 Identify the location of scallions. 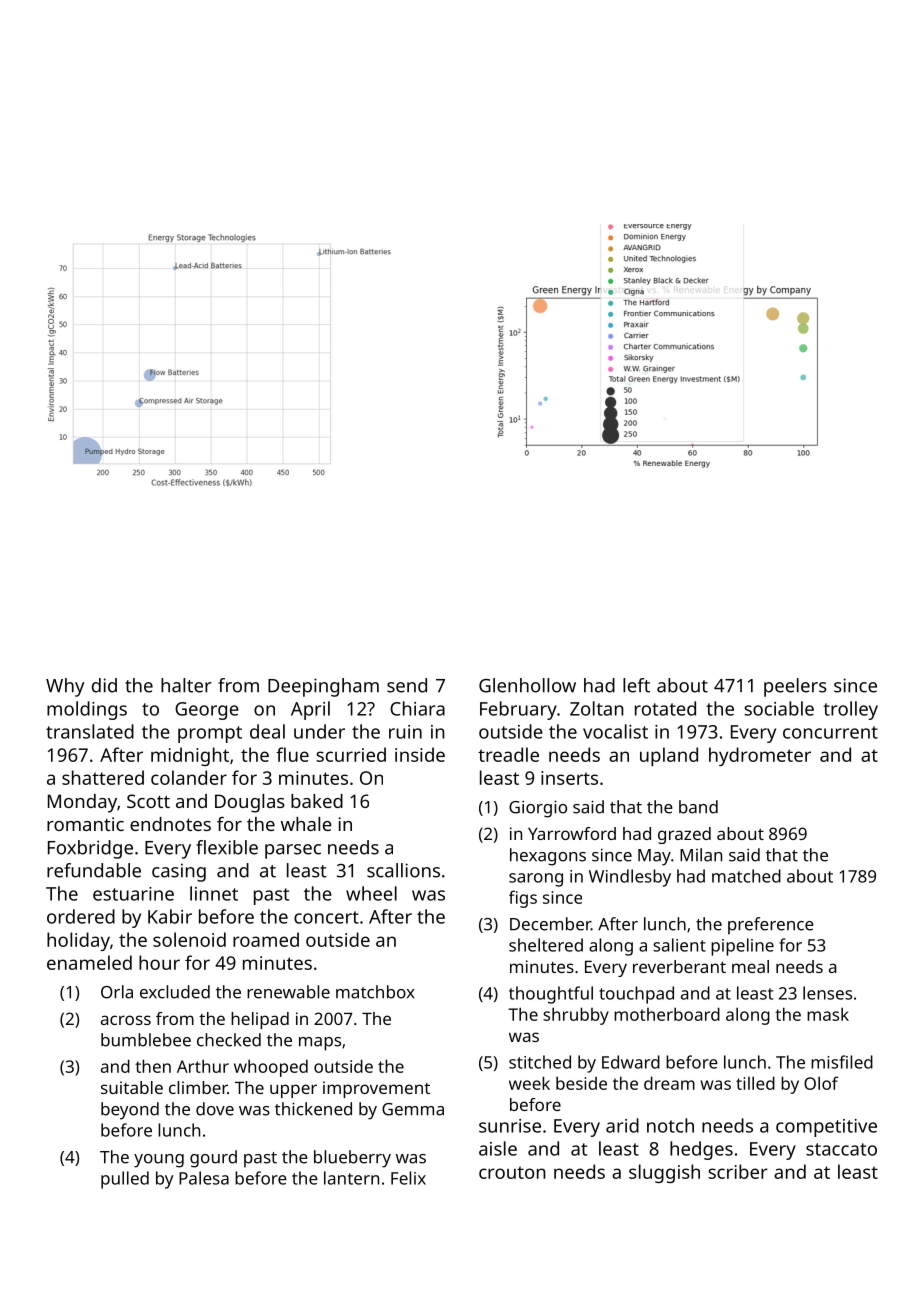
(403, 870).
